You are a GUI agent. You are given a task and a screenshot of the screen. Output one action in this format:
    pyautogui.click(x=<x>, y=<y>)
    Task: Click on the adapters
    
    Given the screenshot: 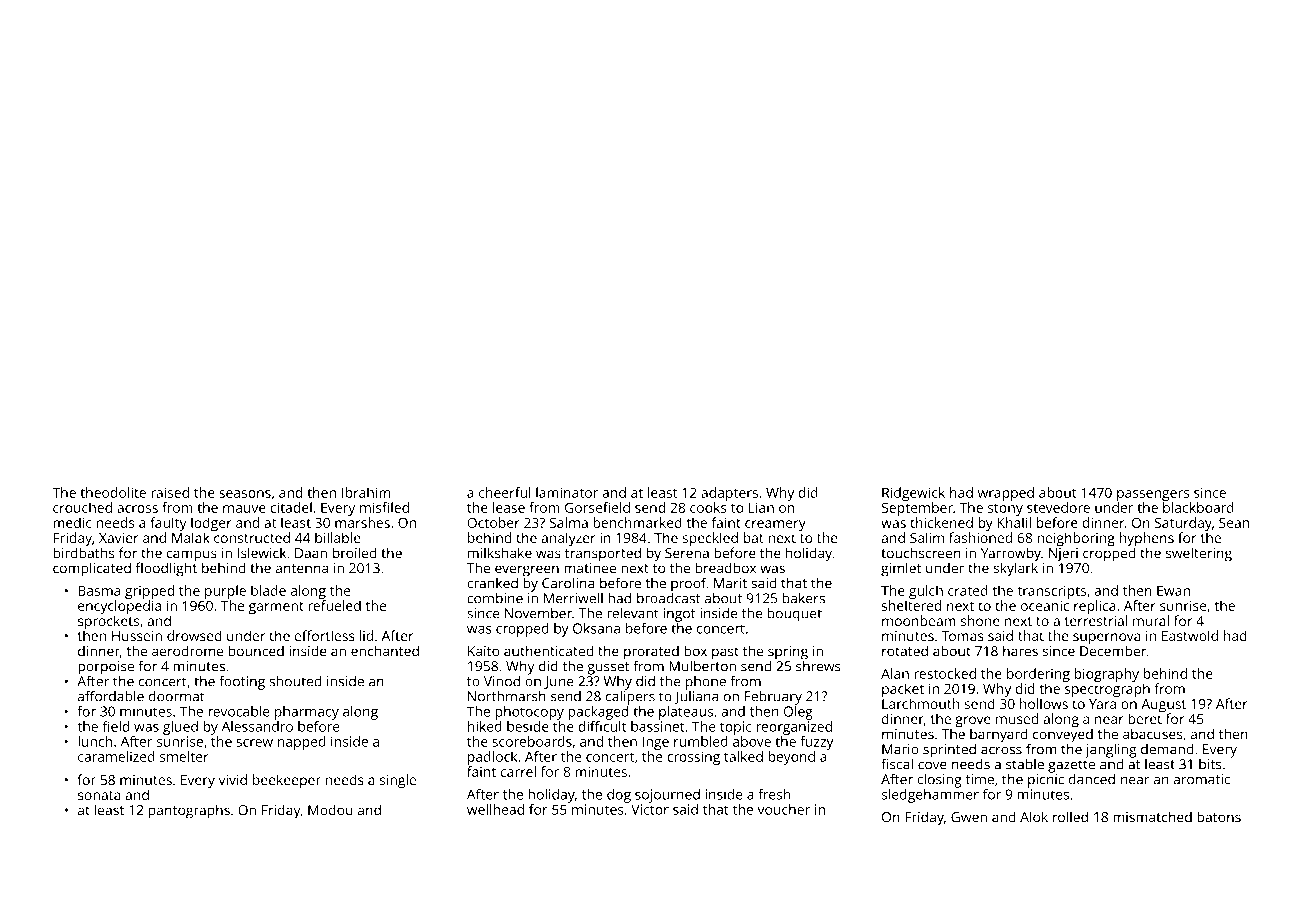 What is the action you would take?
    pyautogui.click(x=729, y=494)
